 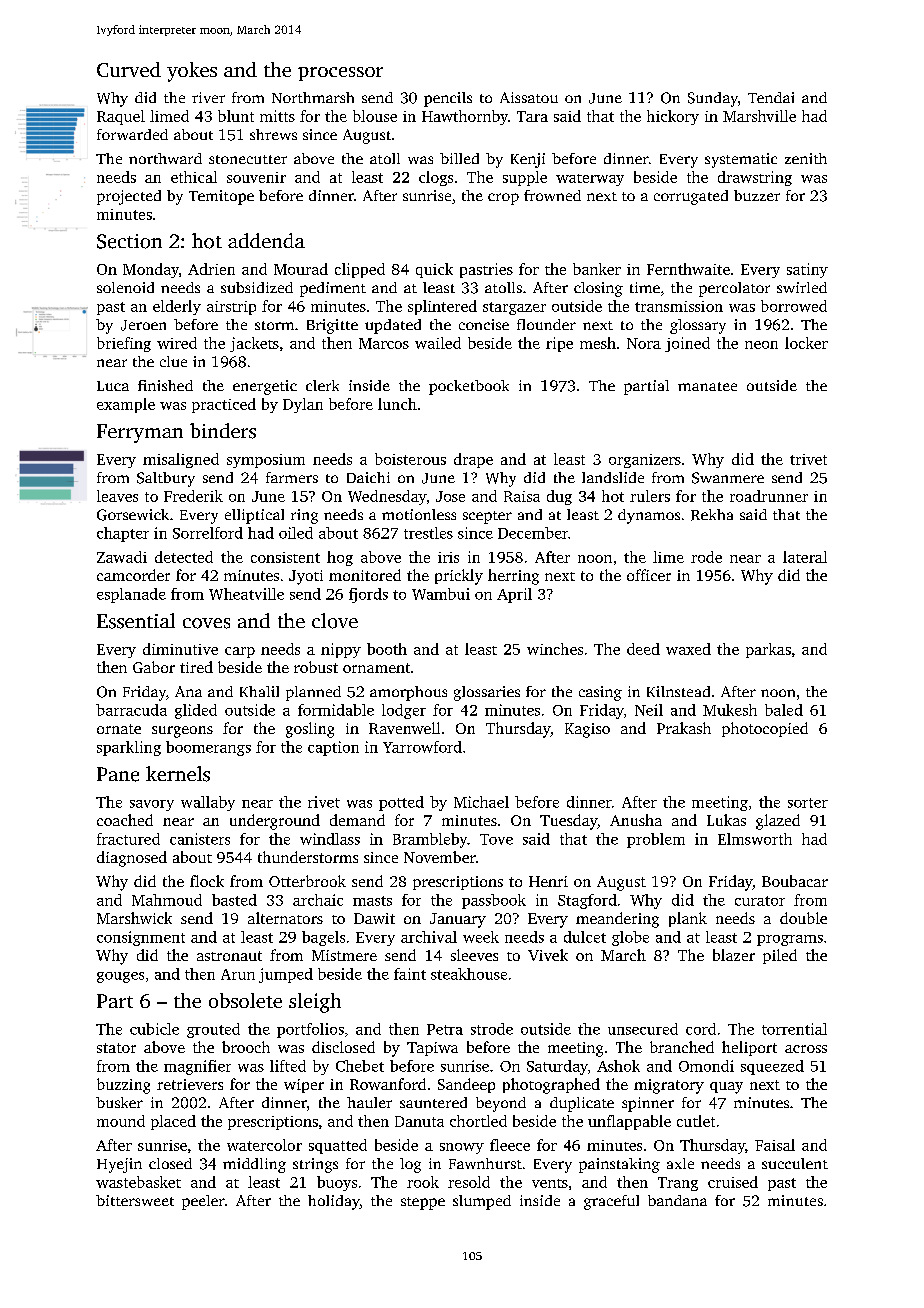 What do you see at coordinates (129, 69) in the page?
I see `Curved` at bounding box center [129, 69].
